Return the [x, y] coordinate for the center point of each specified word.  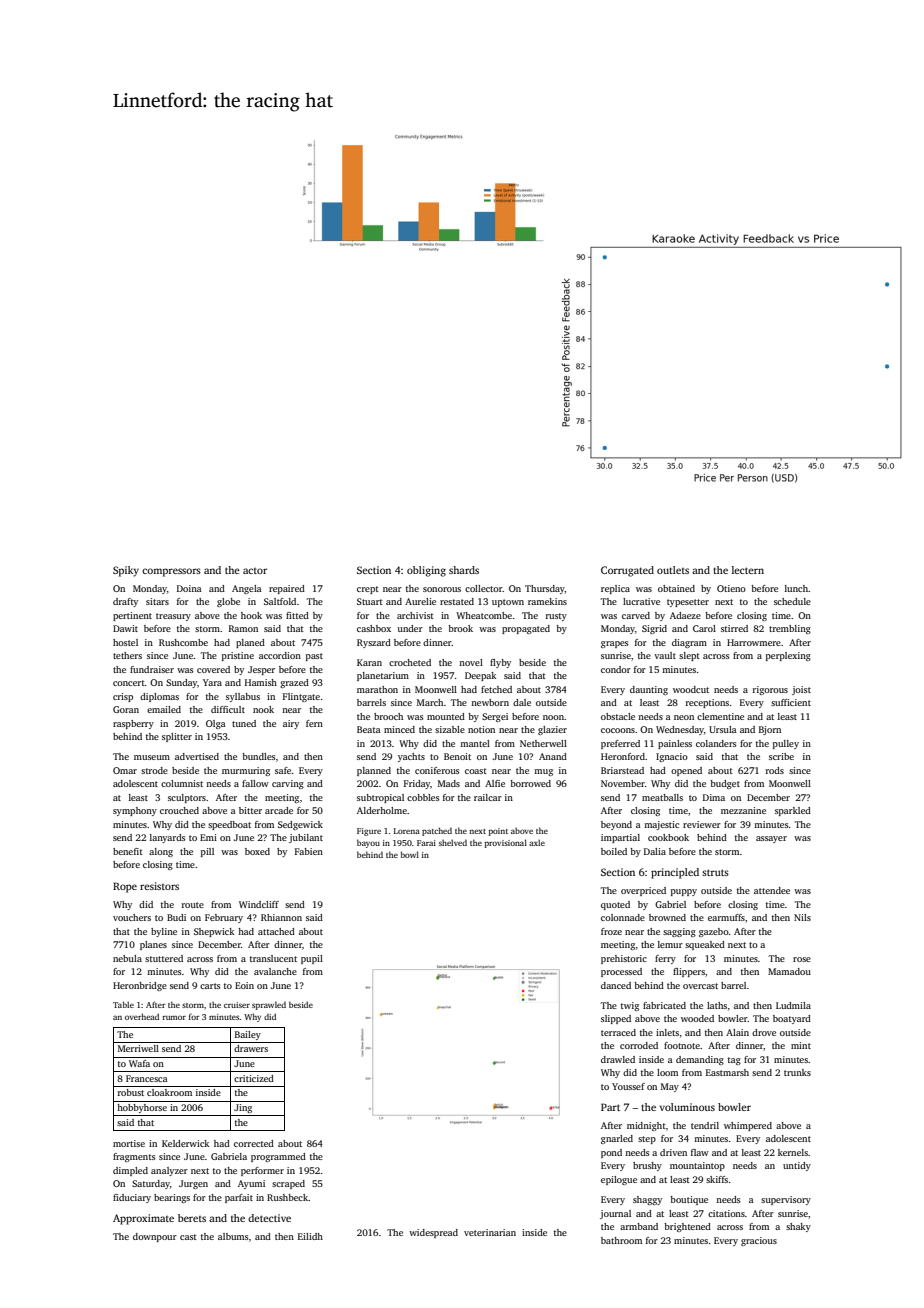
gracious [759, 1241]
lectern [748, 570]
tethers [127, 655]
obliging [426, 571]
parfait [239, 1198]
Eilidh [310, 1236]
